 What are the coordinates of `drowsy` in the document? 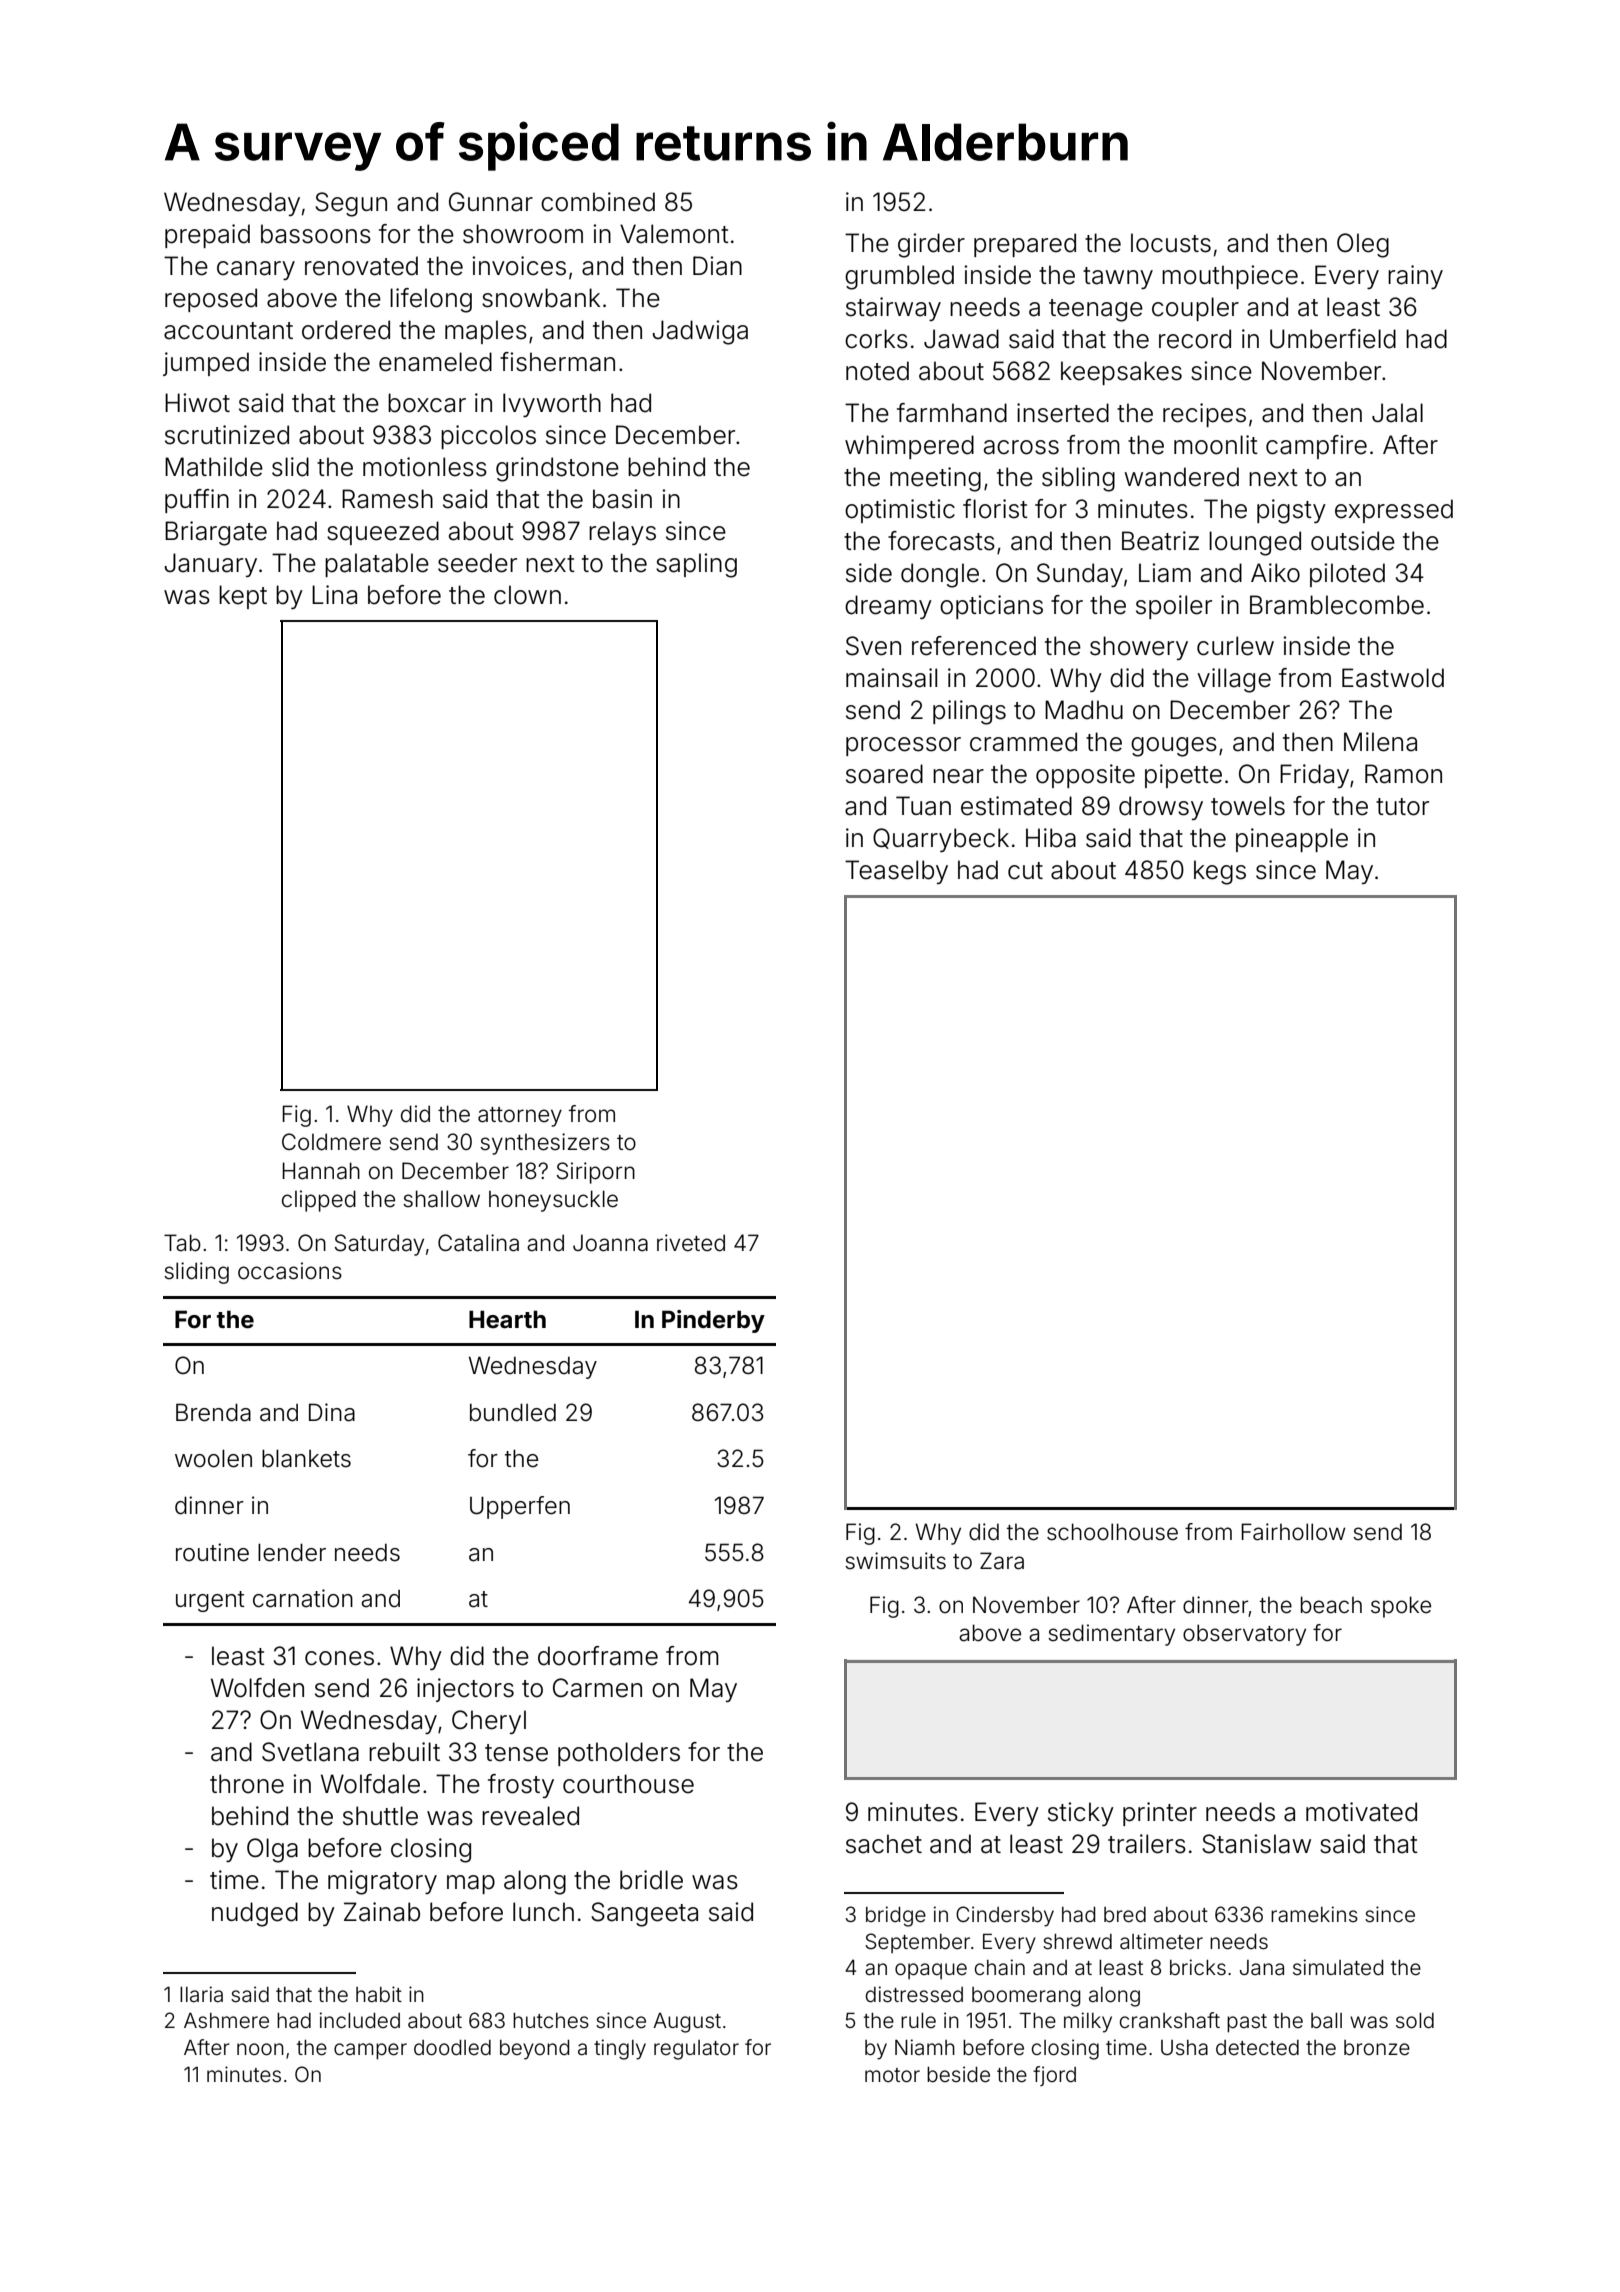 It's located at (1161, 808).
